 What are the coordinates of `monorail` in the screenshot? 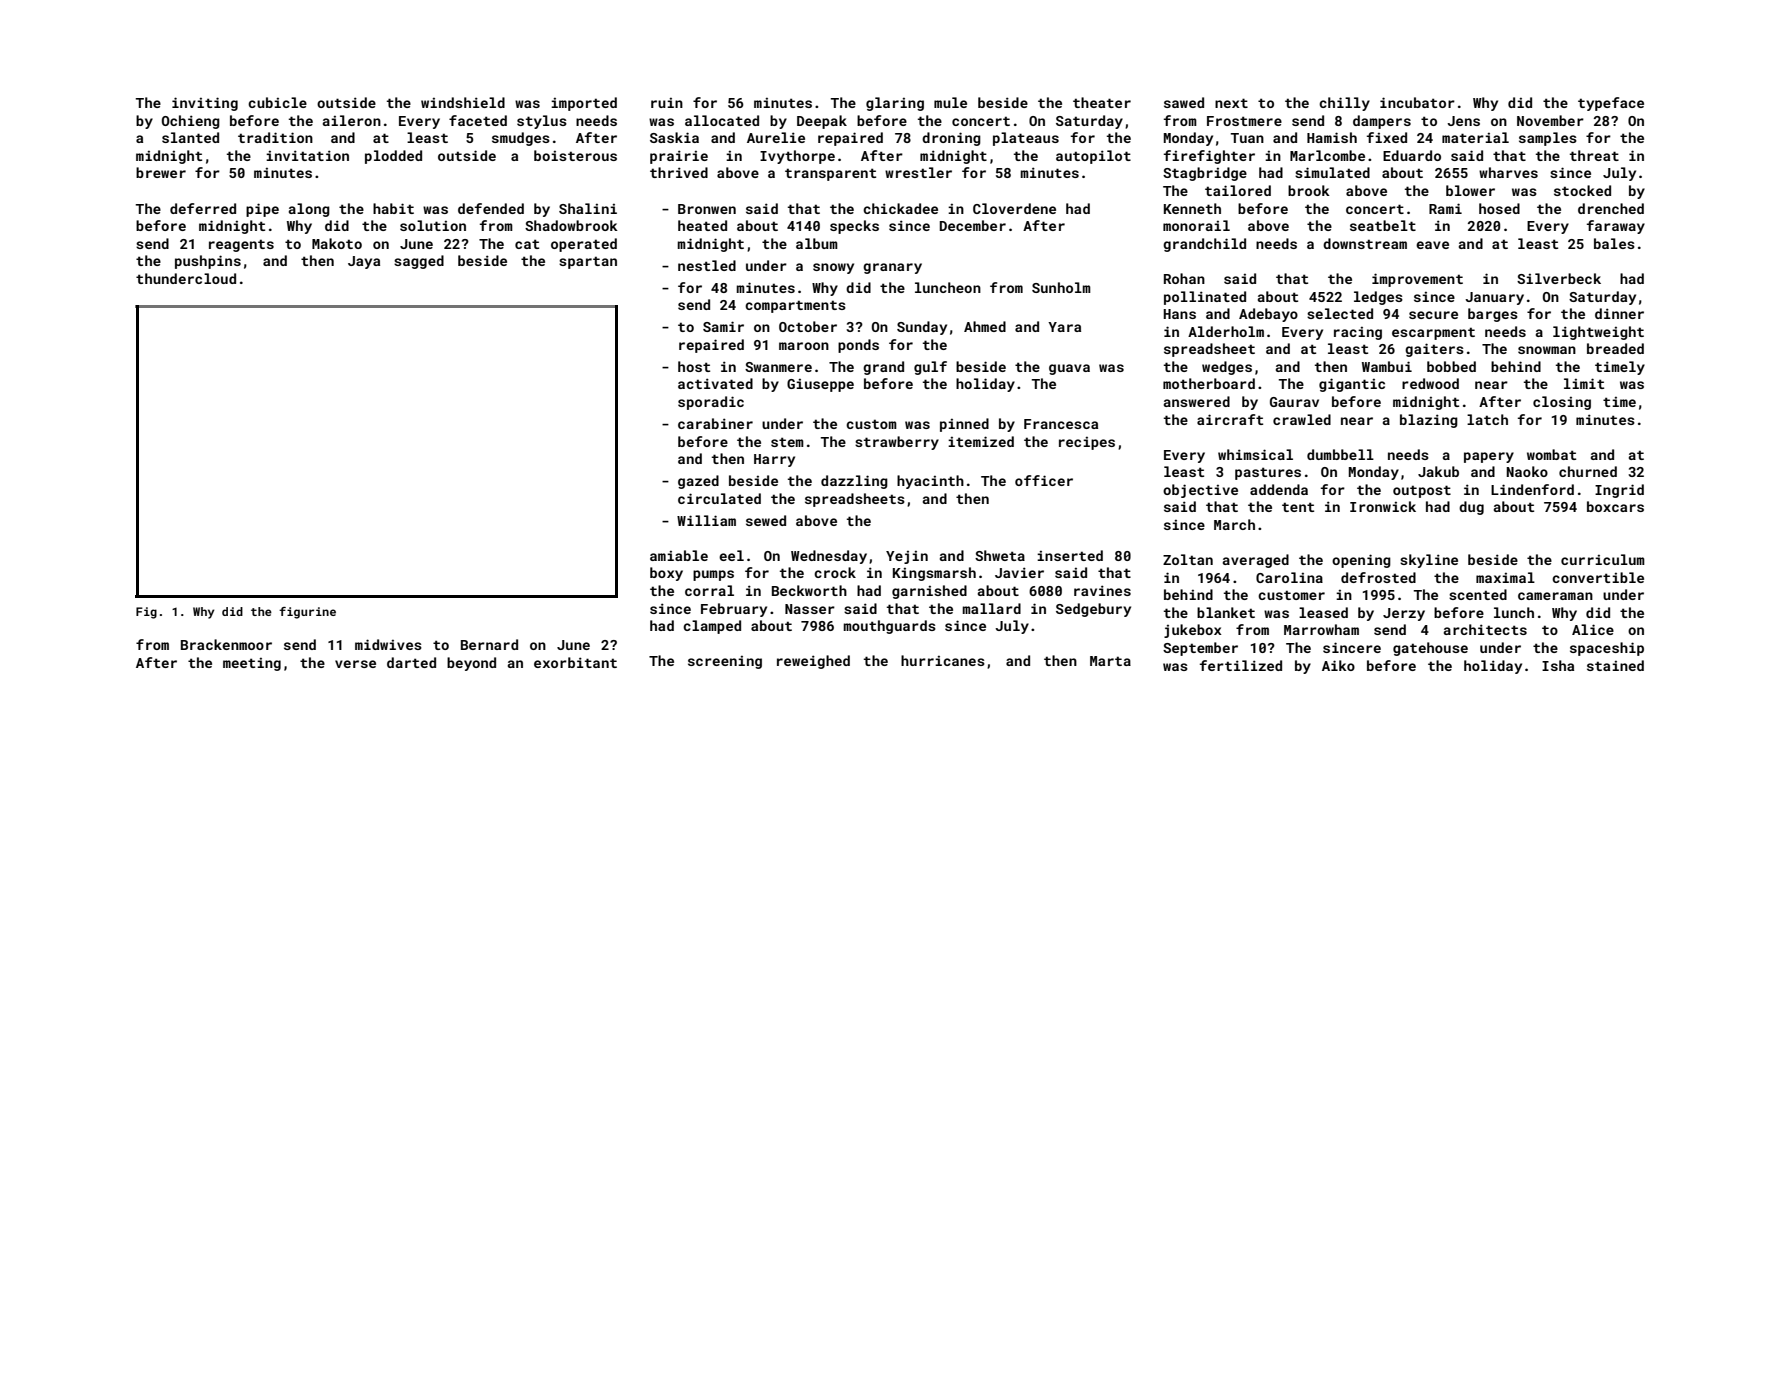 It's located at (1196, 225).
